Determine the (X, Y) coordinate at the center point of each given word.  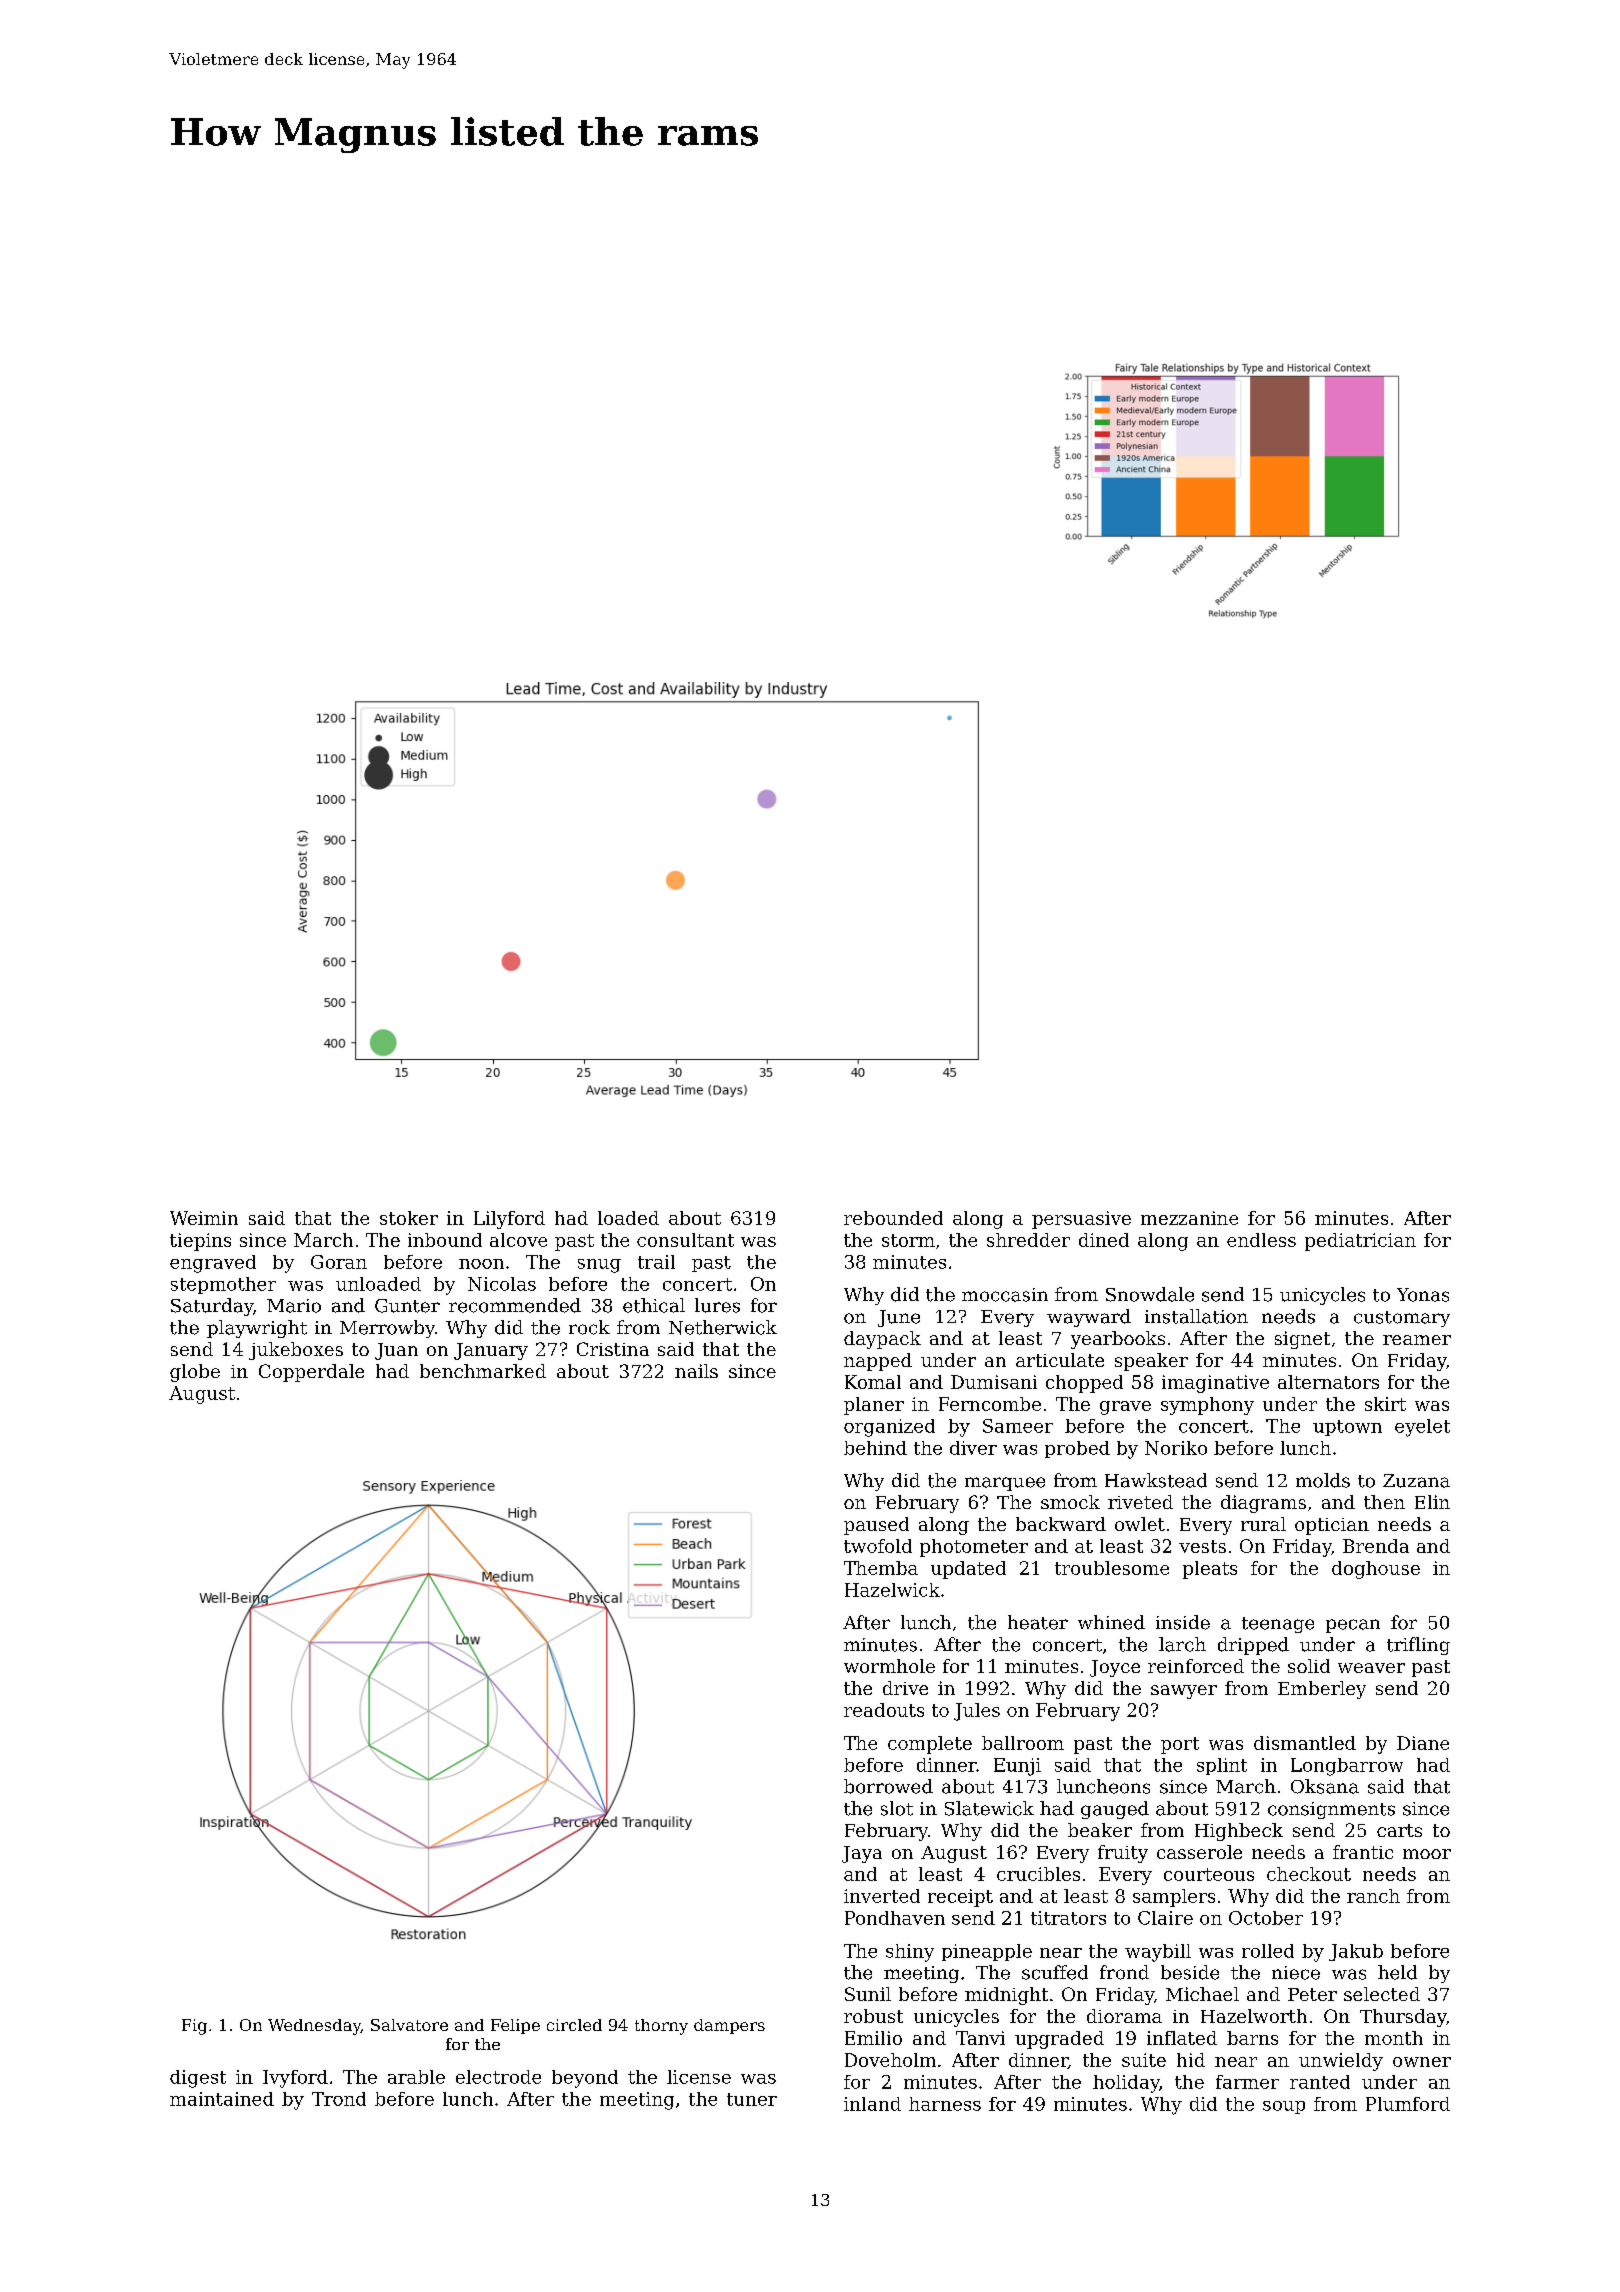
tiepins (200, 1242)
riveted (1140, 1502)
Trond (339, 2099)
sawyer (1184, 1692)
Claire (1165, 1918)
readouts (884, 1710)
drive (905, 1688)
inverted (882, 1896)
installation (1196, 1316)
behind (875, 1448)
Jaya (862, 1854)
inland (872, 2104)
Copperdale (311, 1373)
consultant (685, 1240)
